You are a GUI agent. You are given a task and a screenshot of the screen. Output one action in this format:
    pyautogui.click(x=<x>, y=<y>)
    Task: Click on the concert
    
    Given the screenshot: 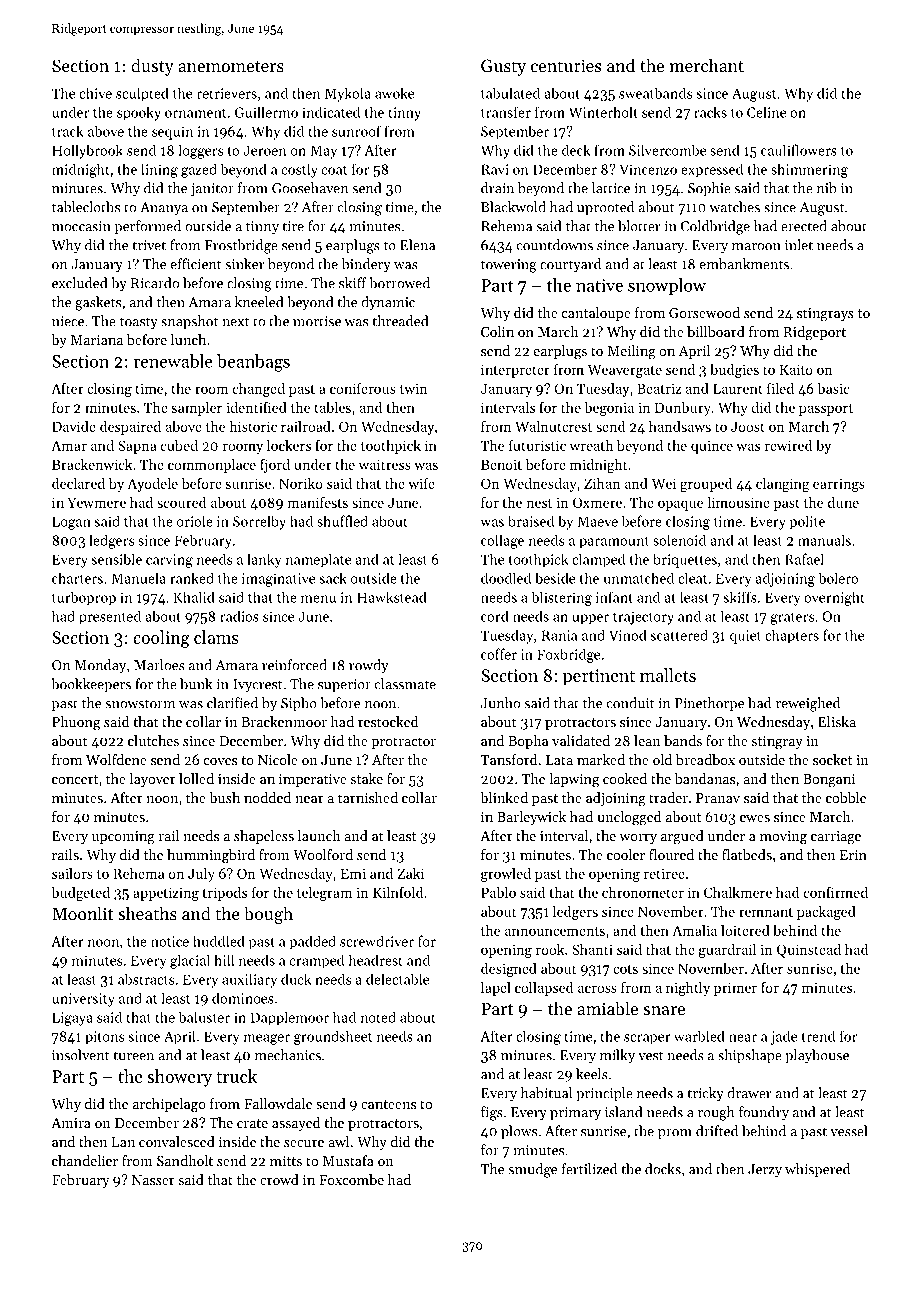 What is the action you would take?
    pyautogui.click(x=75, y=779)
